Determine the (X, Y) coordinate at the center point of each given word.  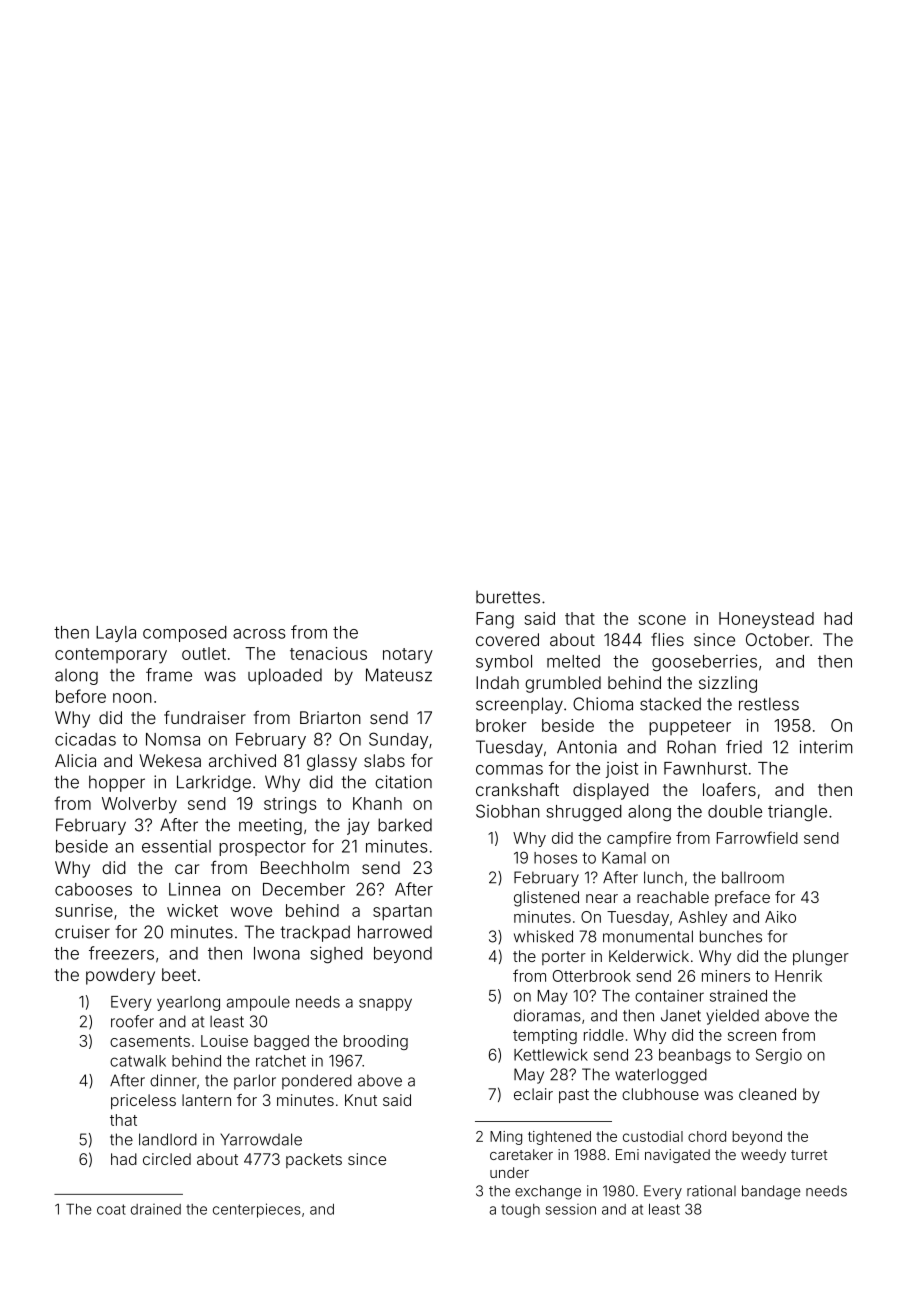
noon (132, 698)
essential (176, 846)
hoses (555, 858)
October (777, 639)
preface (742, 898)
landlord (168, 1139)
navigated (677, 1156)
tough (520, 1211)
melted (573, 661)
